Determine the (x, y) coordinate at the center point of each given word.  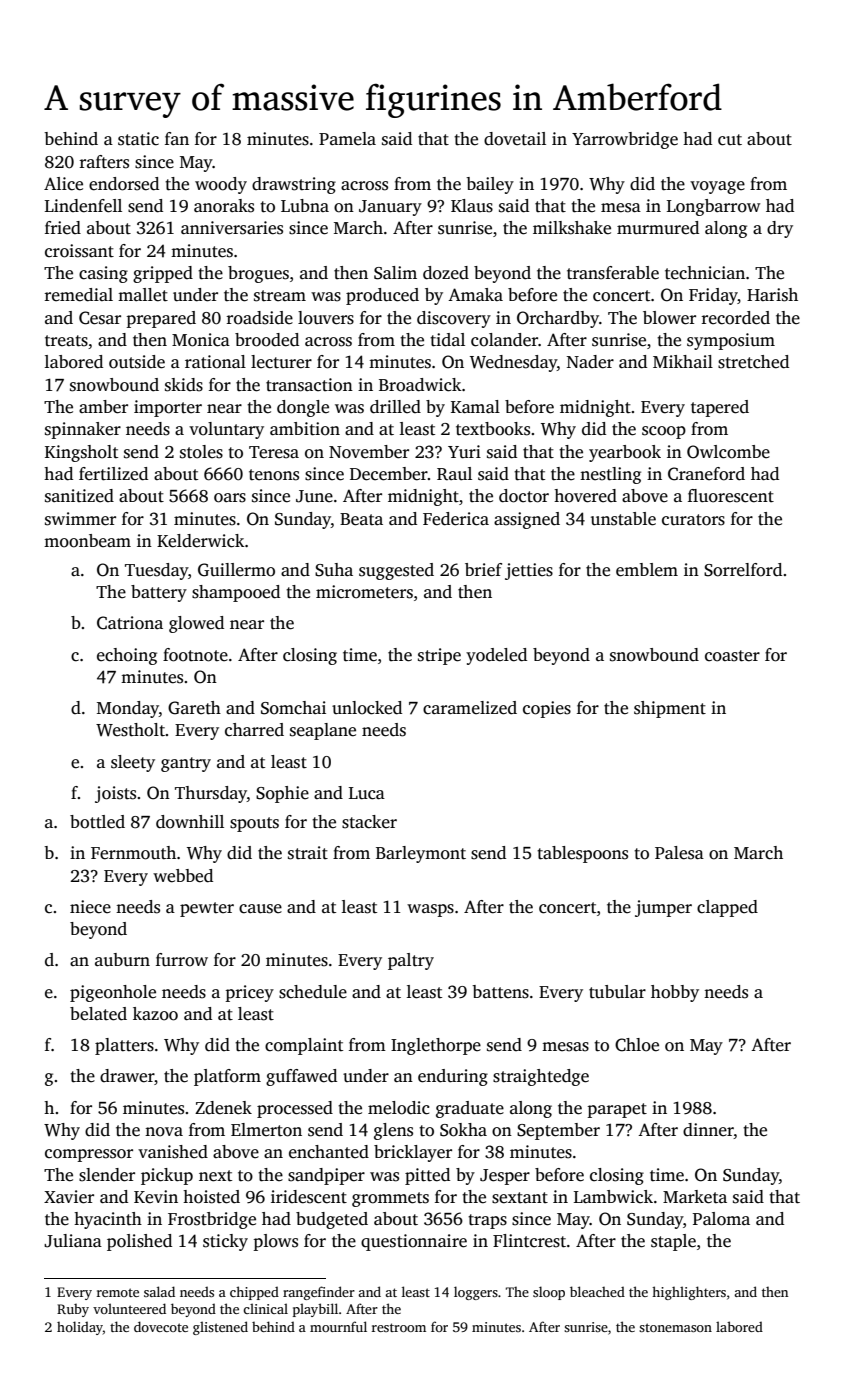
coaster (732, 656)
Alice (63, 184)
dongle (303, 408)
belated (98, 1014)
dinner (708, 1131)
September (558, 1131)
